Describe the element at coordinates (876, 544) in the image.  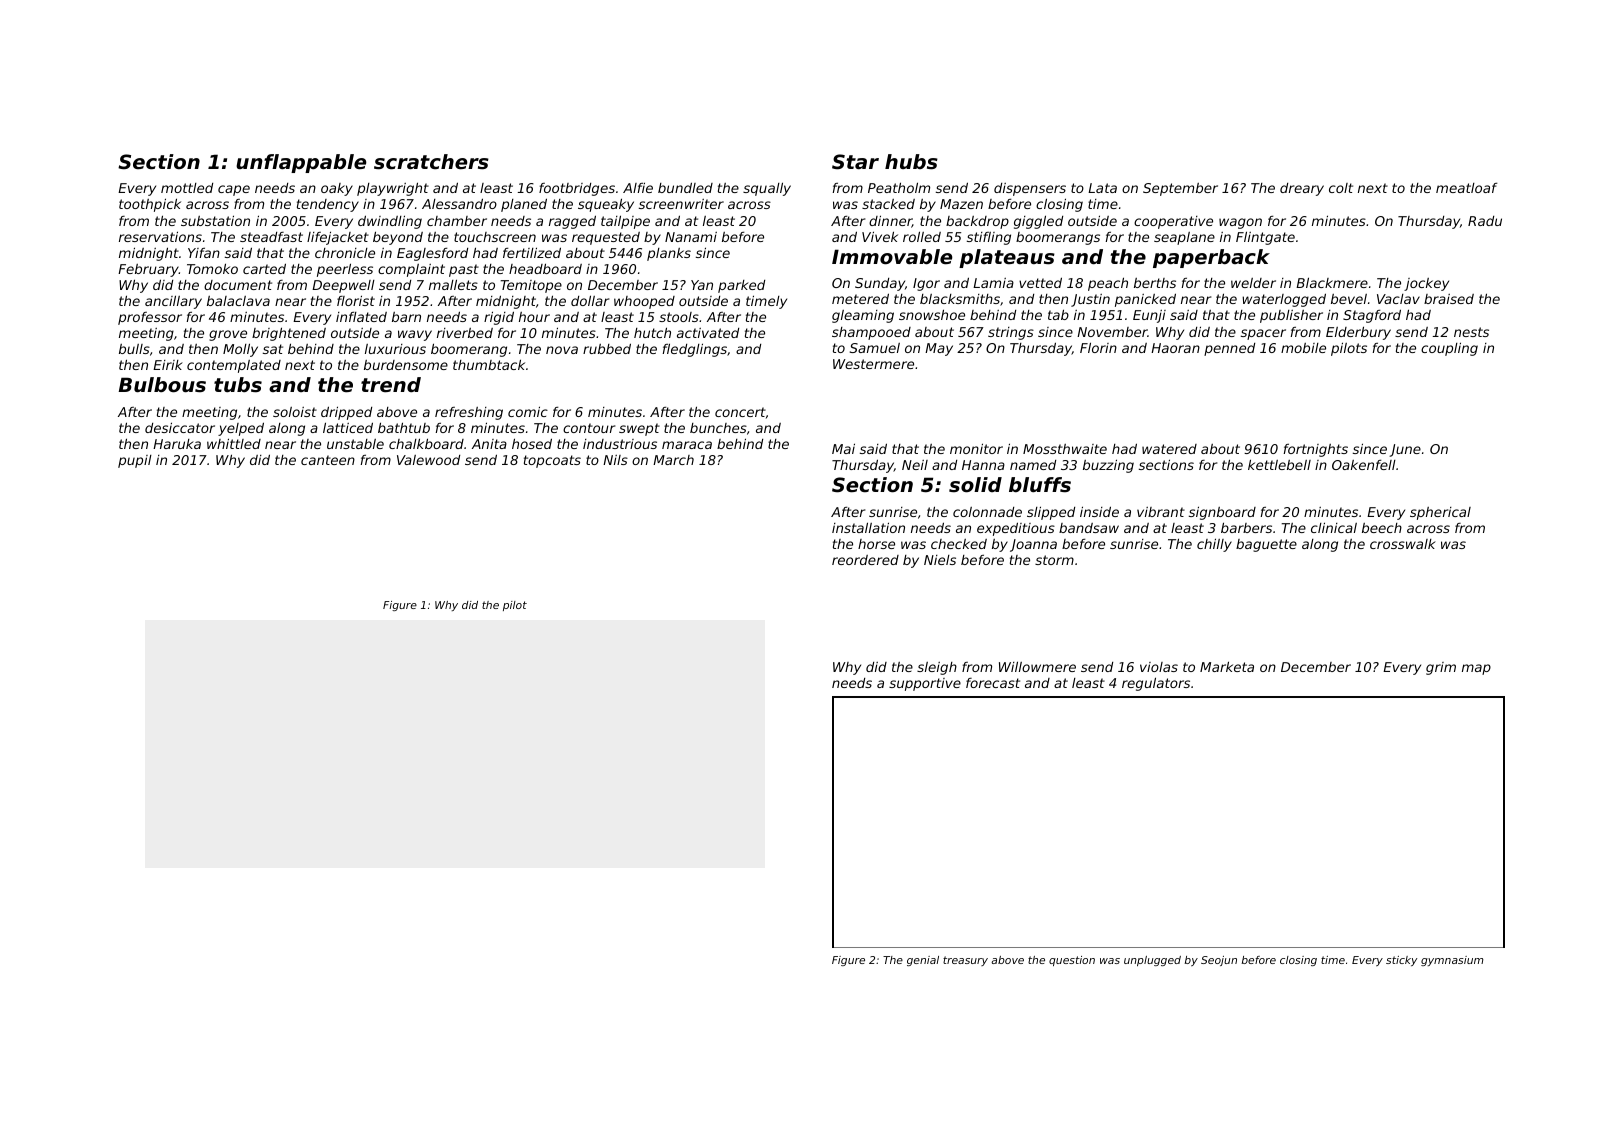
I see `horse` at that location.
